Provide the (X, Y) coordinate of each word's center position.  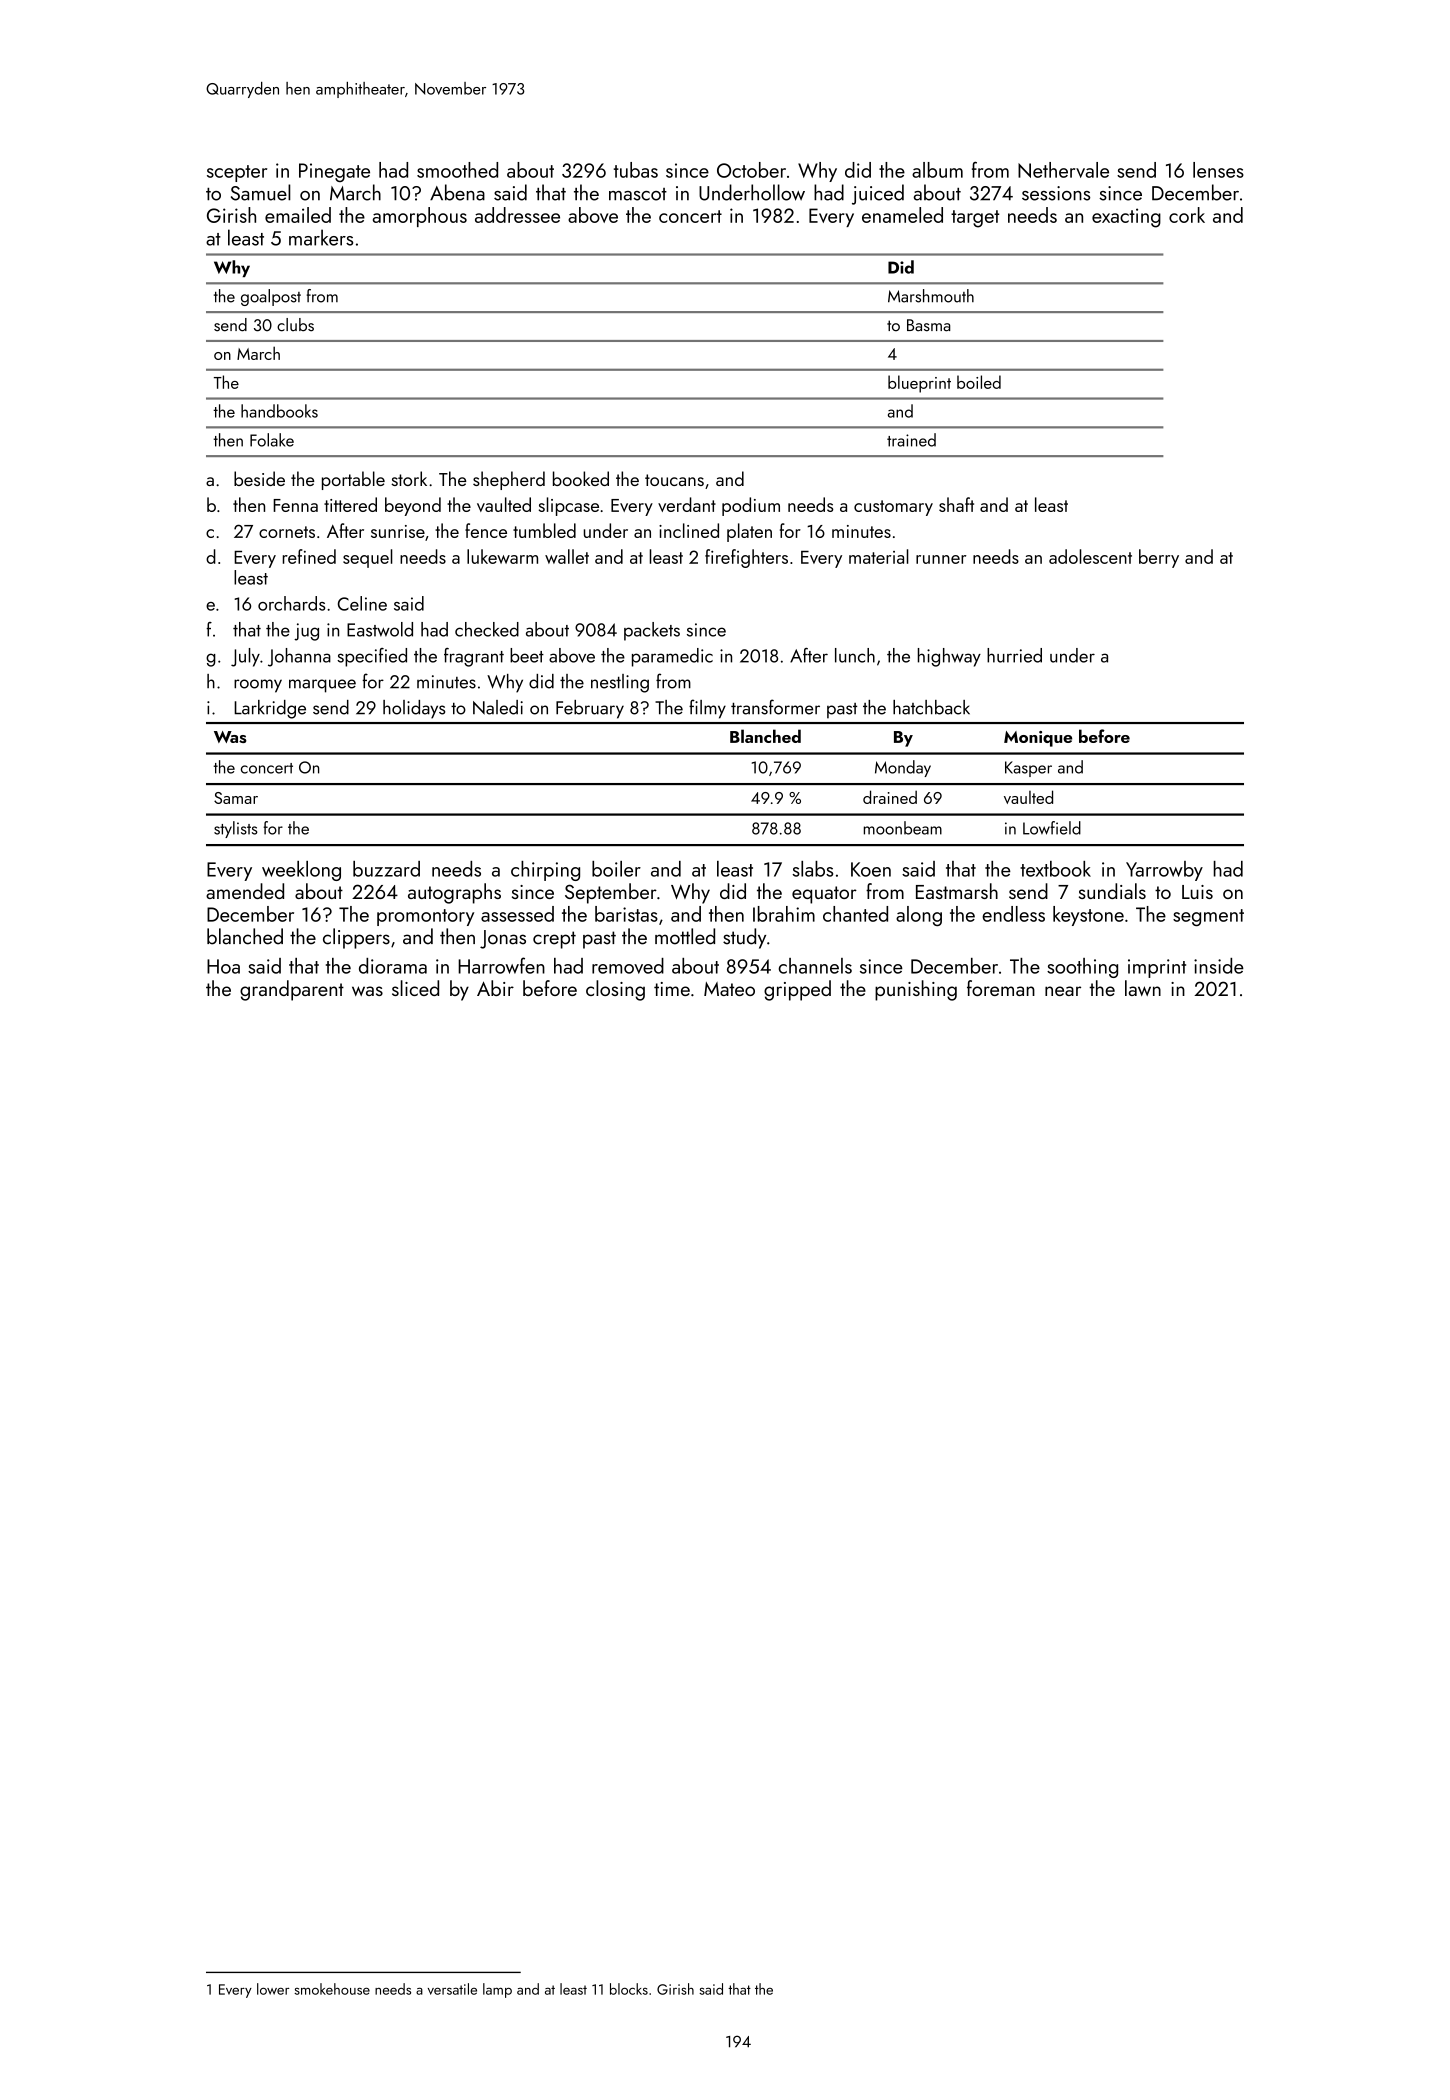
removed (628, 966)
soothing (1082, 968)
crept (554, 940)
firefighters (746, 558)
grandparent (292, 990)
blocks (629, 1989)
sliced (415, 988)
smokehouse (332, 1989)
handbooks (279, 411)
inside (1219, 966)
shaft (956, 504)
